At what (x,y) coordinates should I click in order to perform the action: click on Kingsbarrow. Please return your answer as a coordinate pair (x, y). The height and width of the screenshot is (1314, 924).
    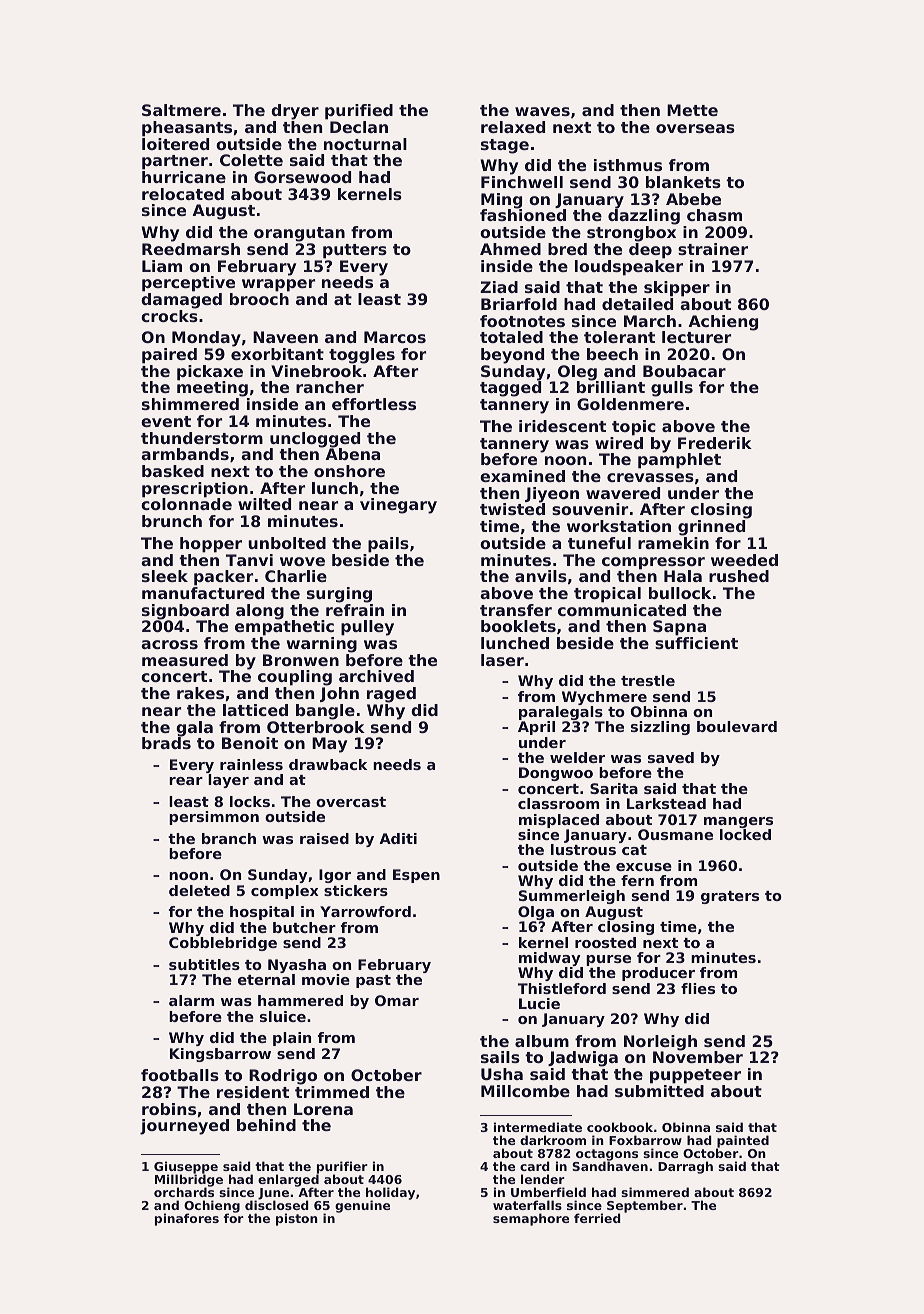
    Looking at the image, I should click on (220, 1055).
